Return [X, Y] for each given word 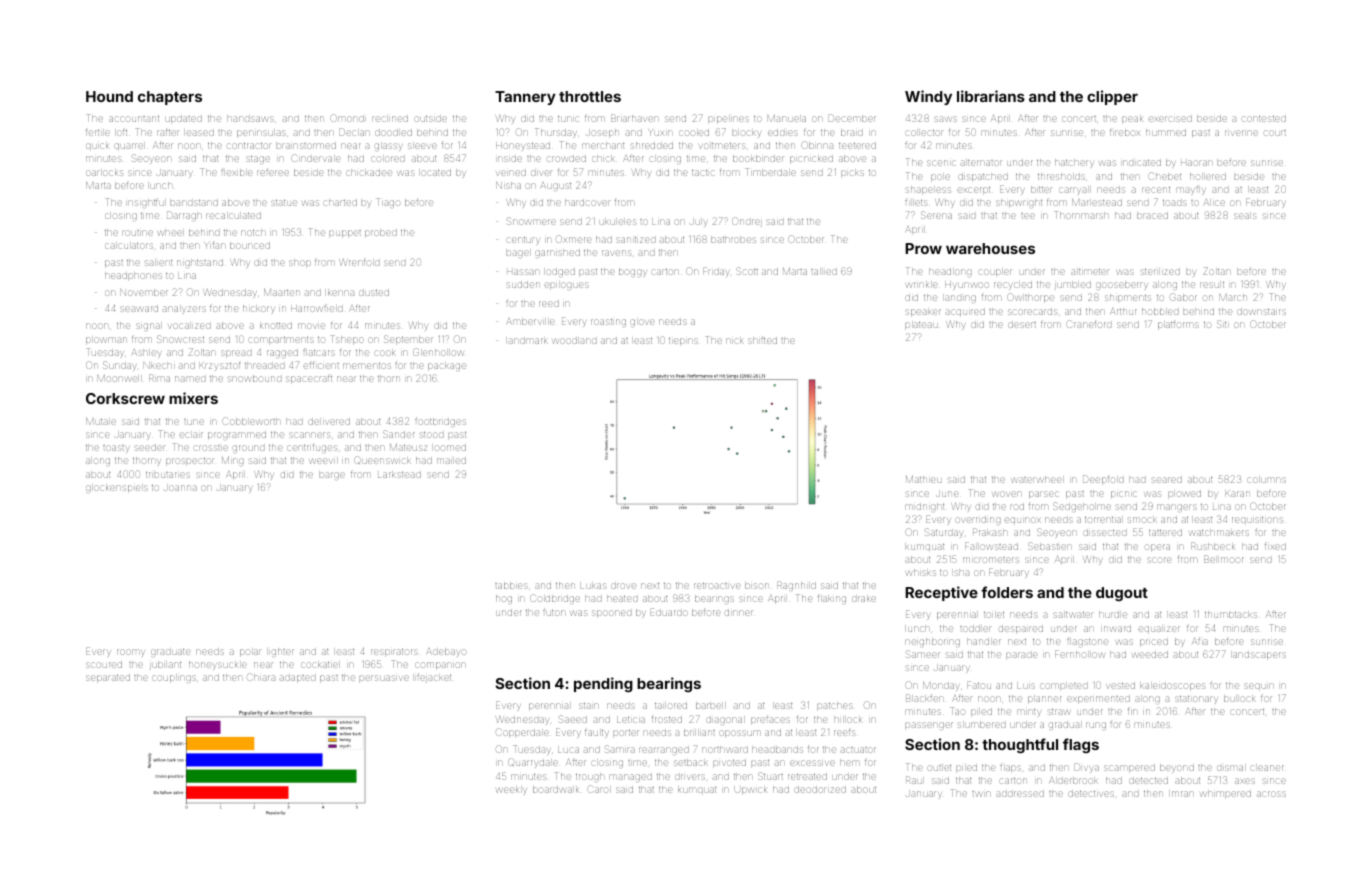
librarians [991, 96]
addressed [1020, 794]
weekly [511, 791]
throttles [590, 96]
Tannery [525, 98]
